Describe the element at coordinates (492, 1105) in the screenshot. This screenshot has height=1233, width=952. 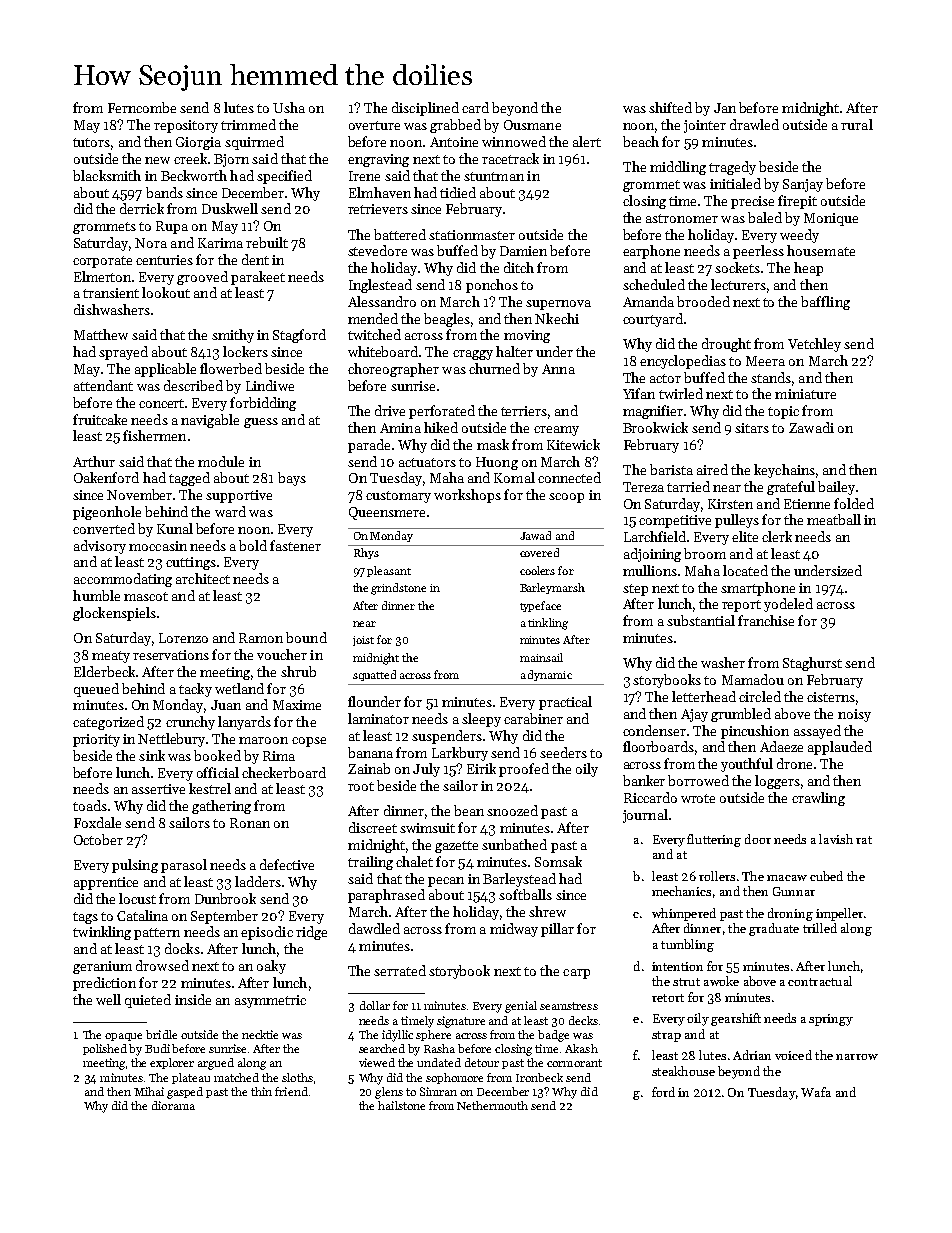
I see `Nethermouth` at that location.
